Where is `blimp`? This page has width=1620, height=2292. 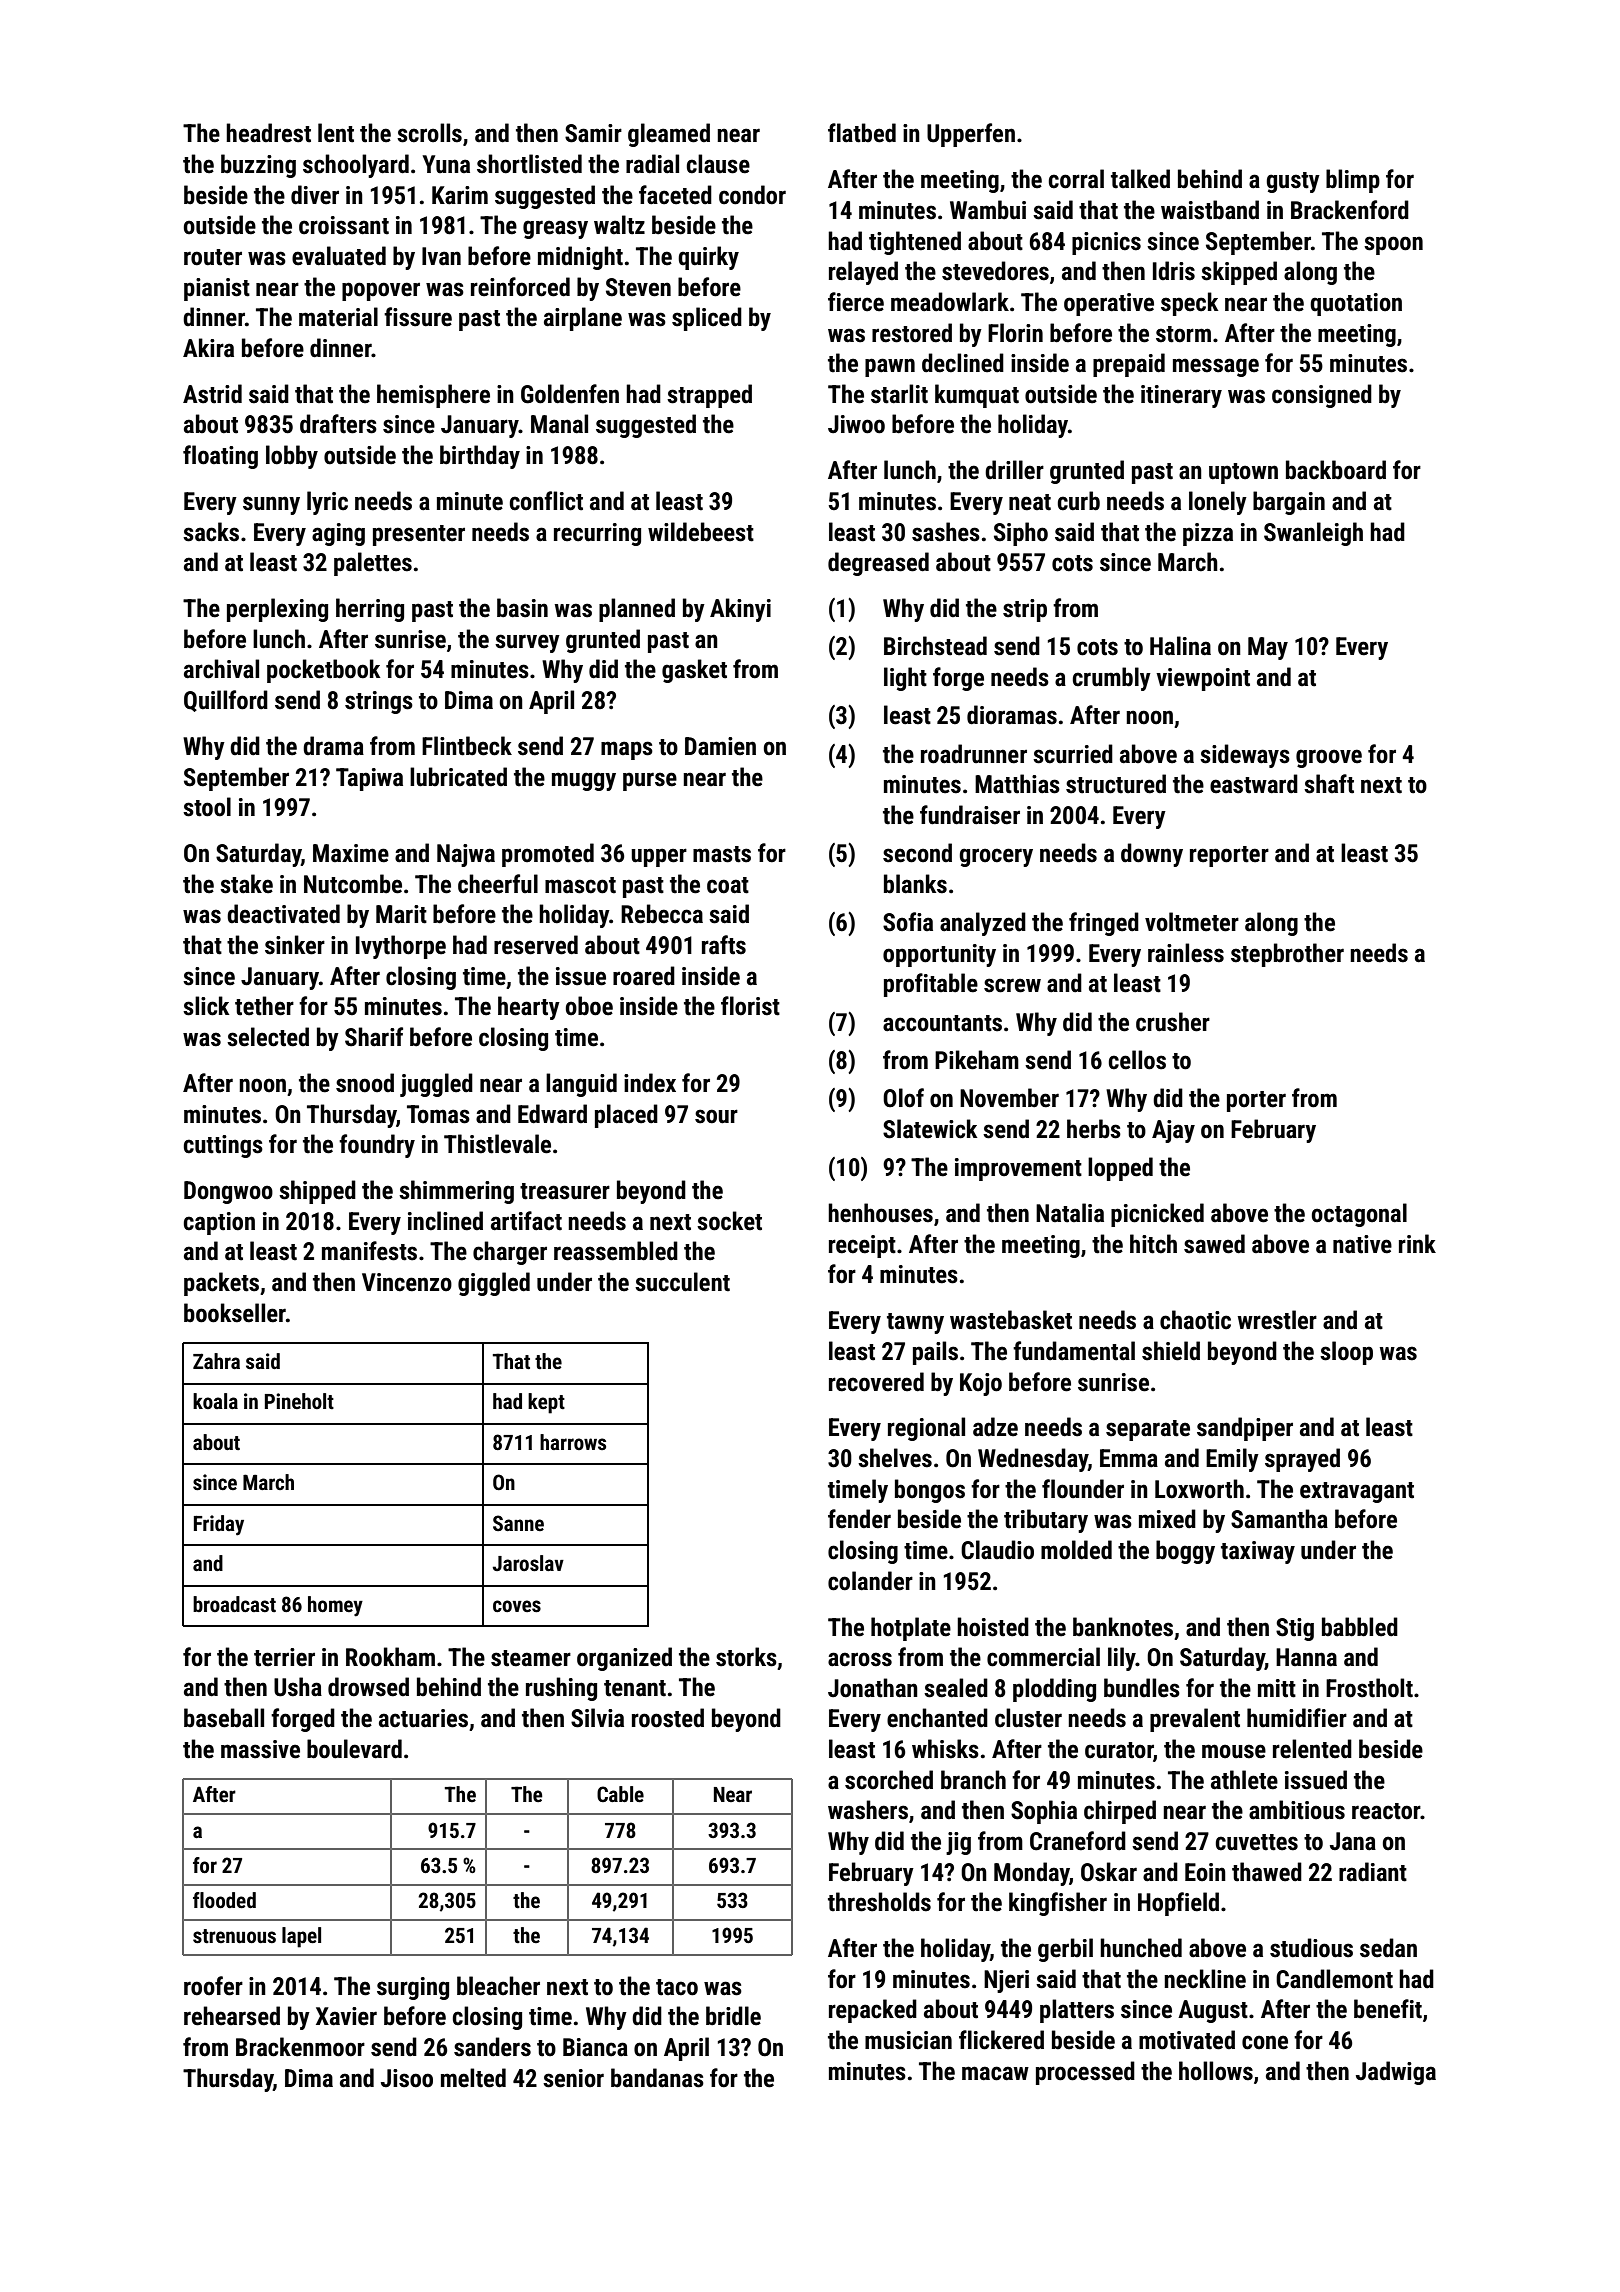
blimp is located at coordinates (1353, 181).
